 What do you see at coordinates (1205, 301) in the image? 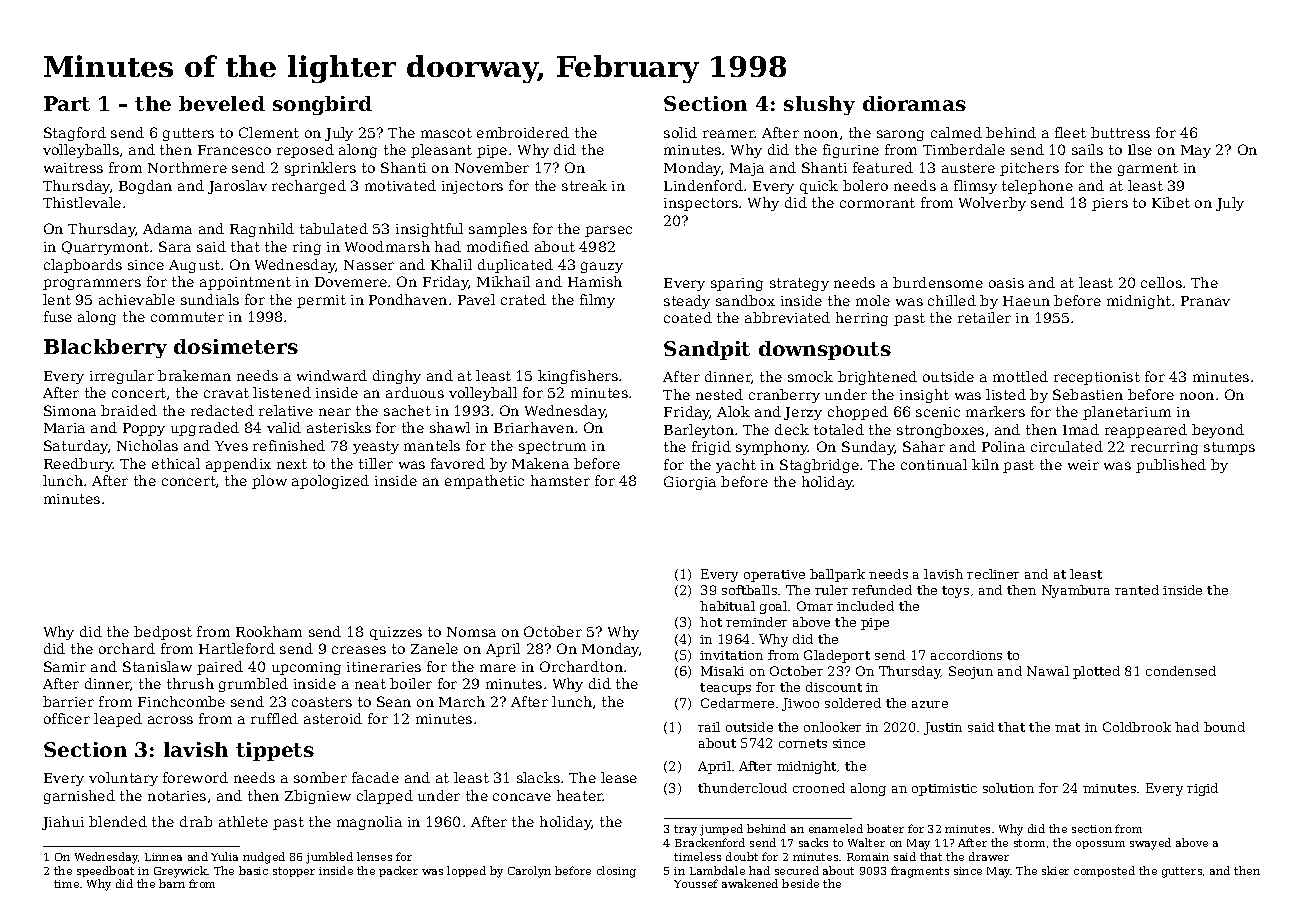
I see `Pranav` at bounding box center [1205, 301].
